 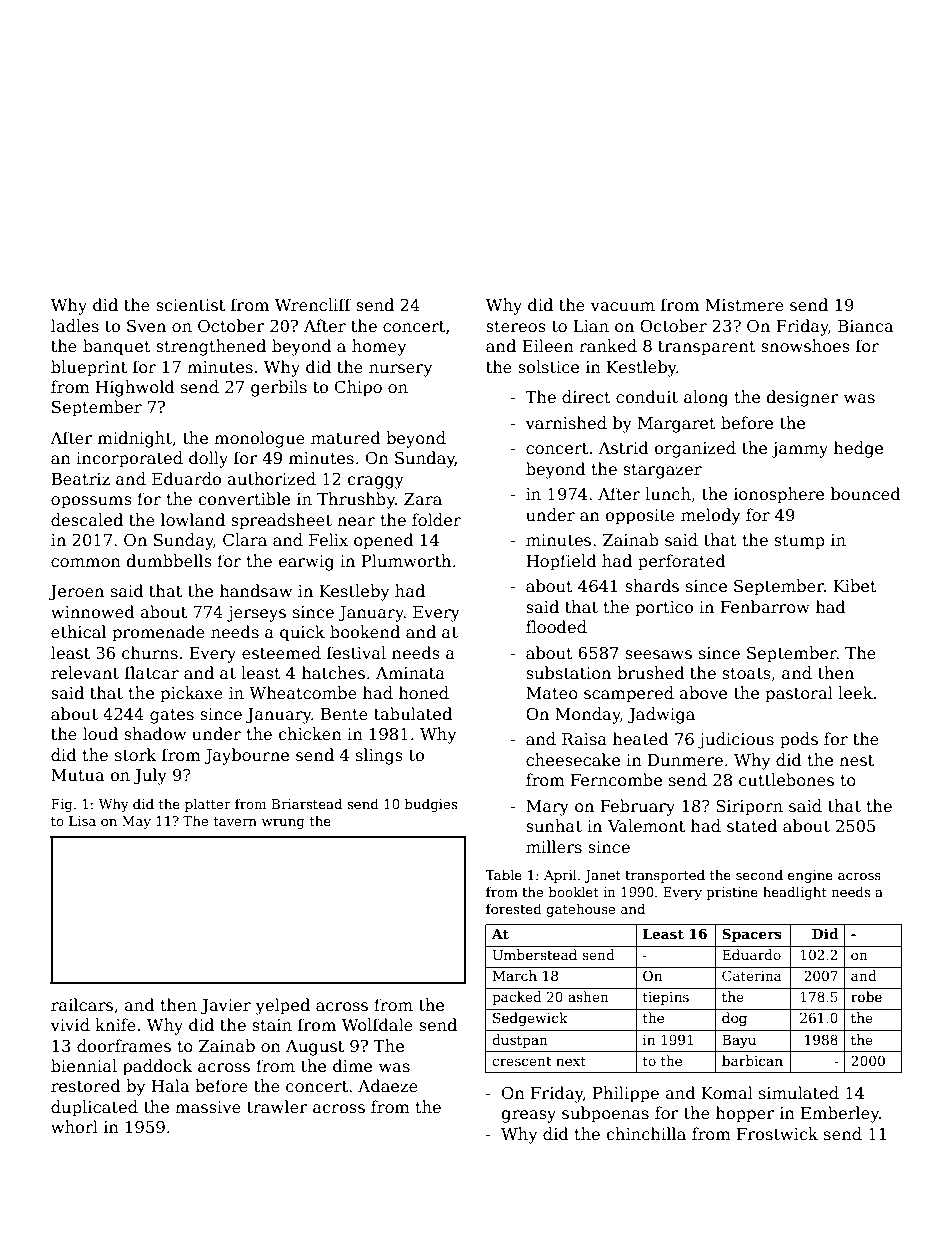 What do you see at coordinates (150, 776) in the page?
I see `July` at bounding box center [150, 776].
